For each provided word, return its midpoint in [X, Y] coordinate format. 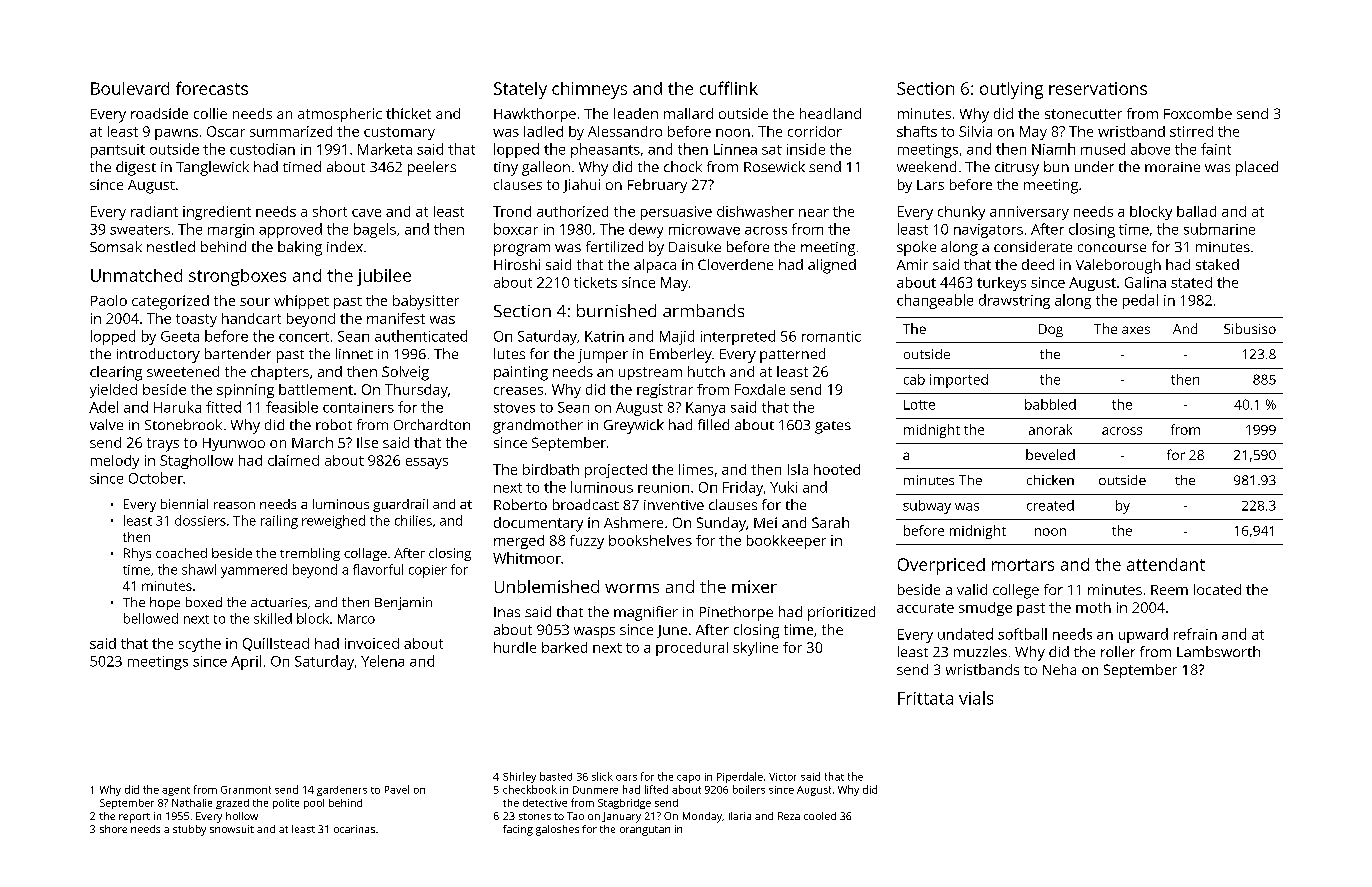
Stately [520, 90]
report [134, 818]
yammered [254, 571]
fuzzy [587, 542]
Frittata [925, 698]
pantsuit [118, 151]
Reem [1169, 590]
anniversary [1029, 213]
